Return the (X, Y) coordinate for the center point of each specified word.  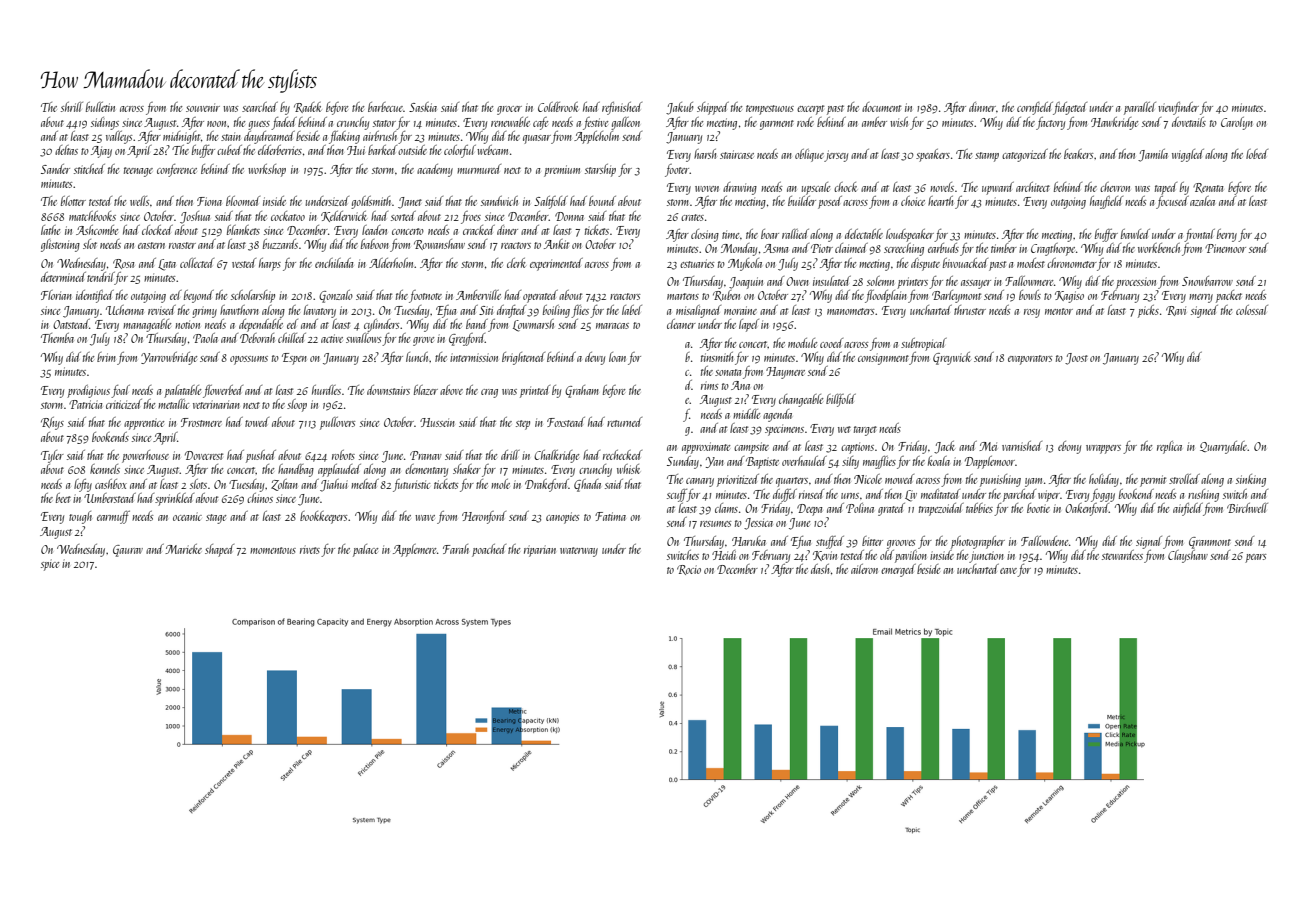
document (881, 107)
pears (1255, 558)
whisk (628, 469)
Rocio (689, 570)
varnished (1022, 446)
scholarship (253, 296)
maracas (612, 326)
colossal (1252, 310)
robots (343, 455)
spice (50, 565)
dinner (982, 107)
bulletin (100, 107)
